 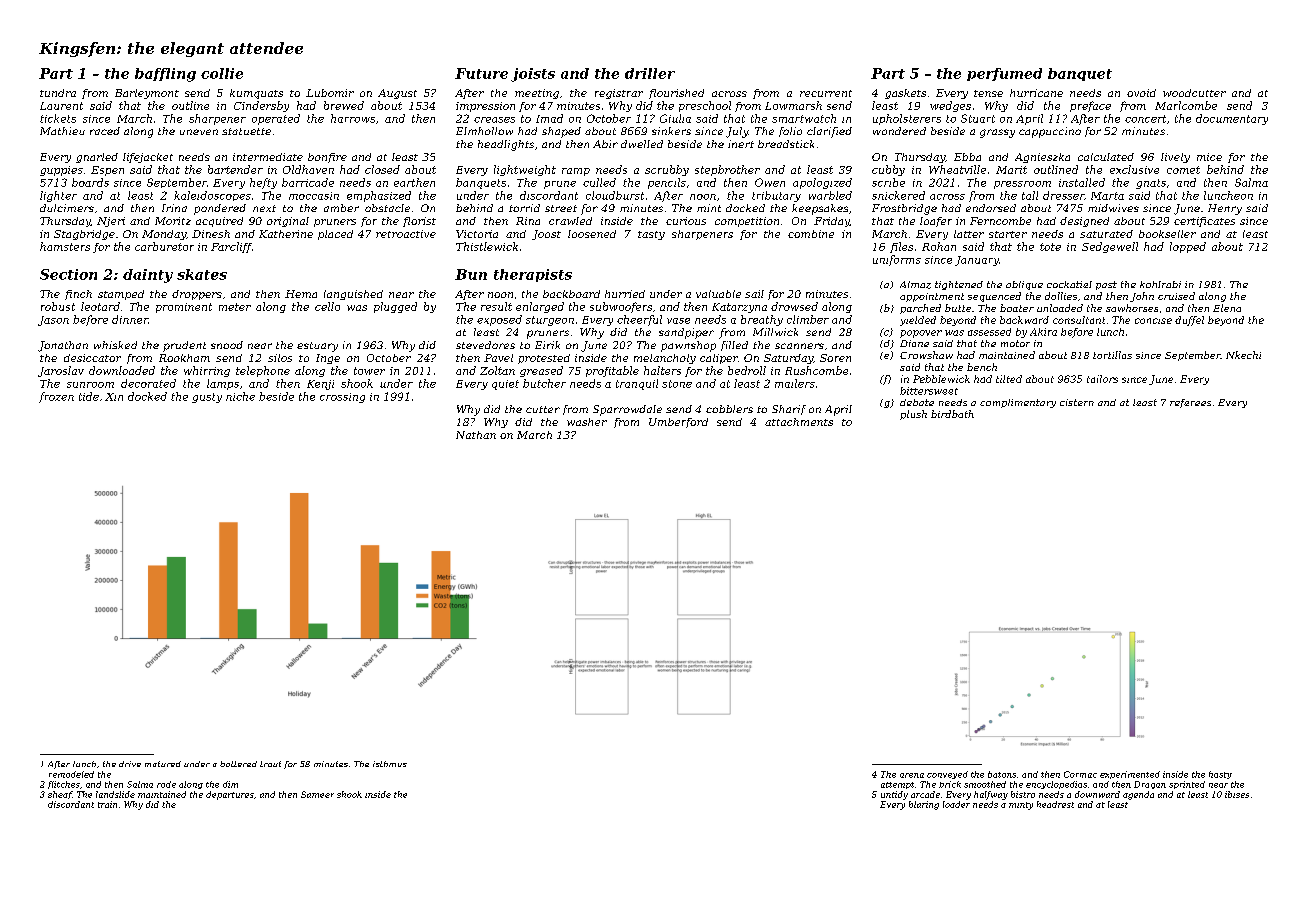 I want to click on perfumed, so click(x=1004, y=74).
